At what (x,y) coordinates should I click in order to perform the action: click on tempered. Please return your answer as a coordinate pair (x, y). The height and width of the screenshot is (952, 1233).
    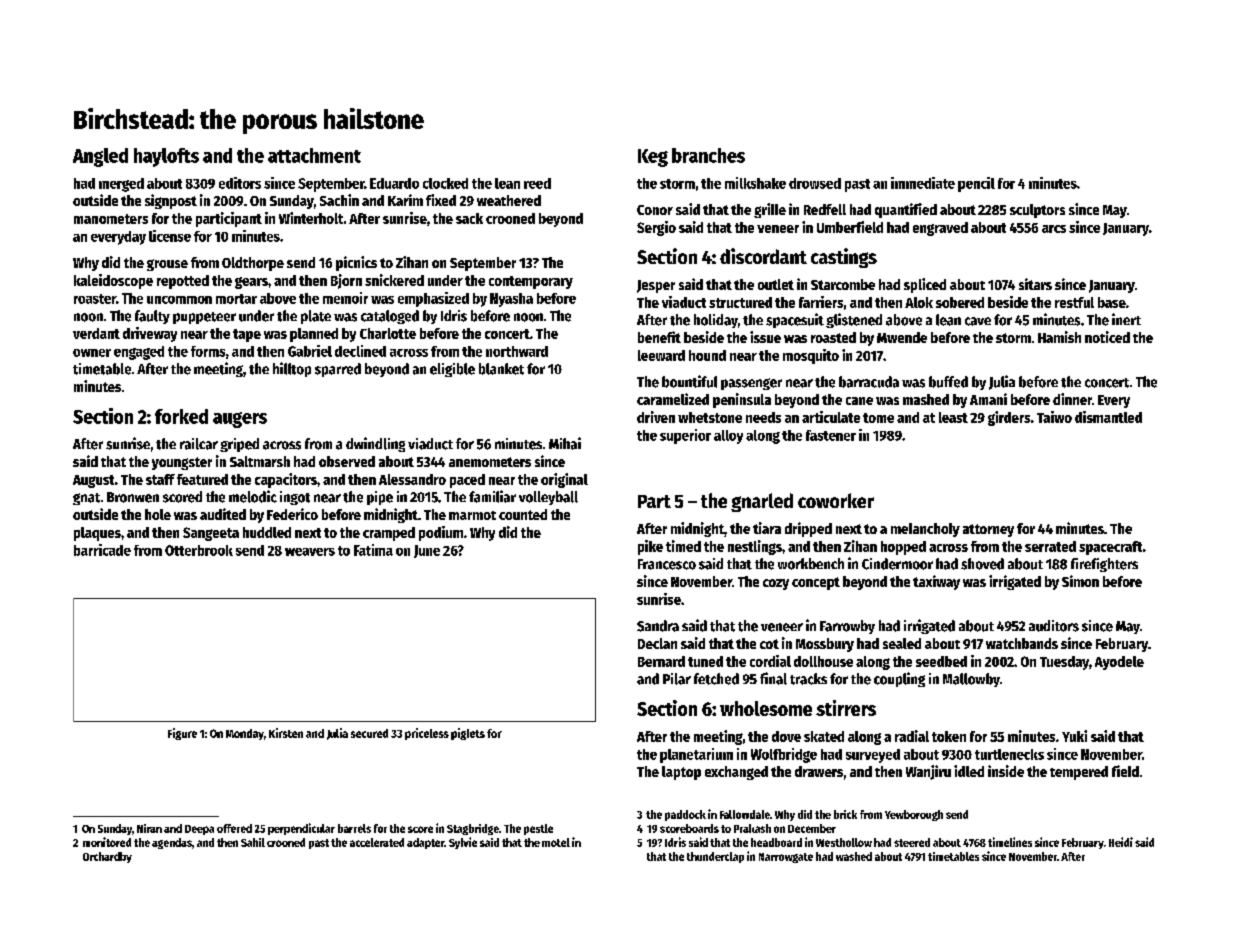
    Looking at the image, I should click on (1079, 773).
